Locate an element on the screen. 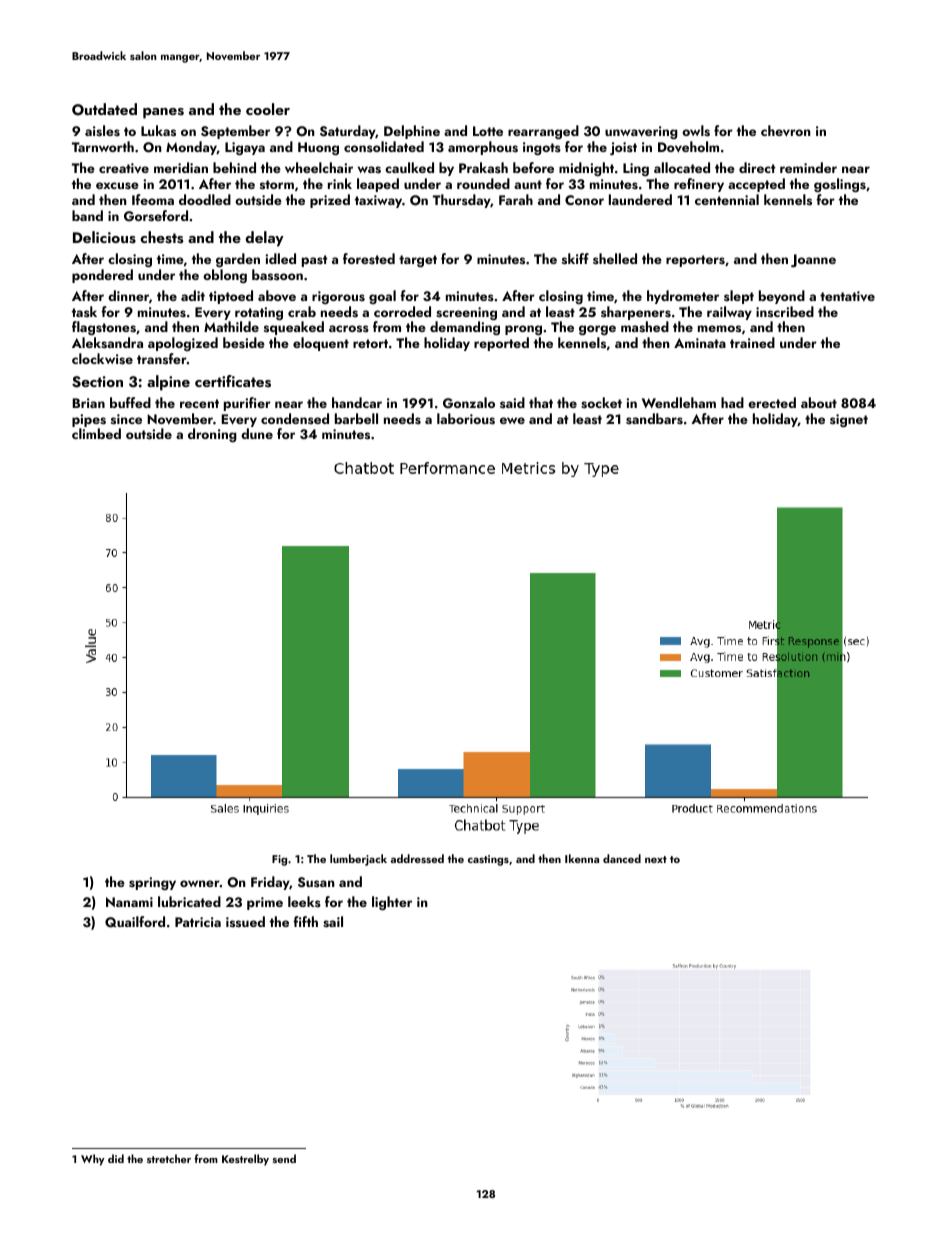 The image size is (952, 1233). next is located at coordinates (656, 859).
